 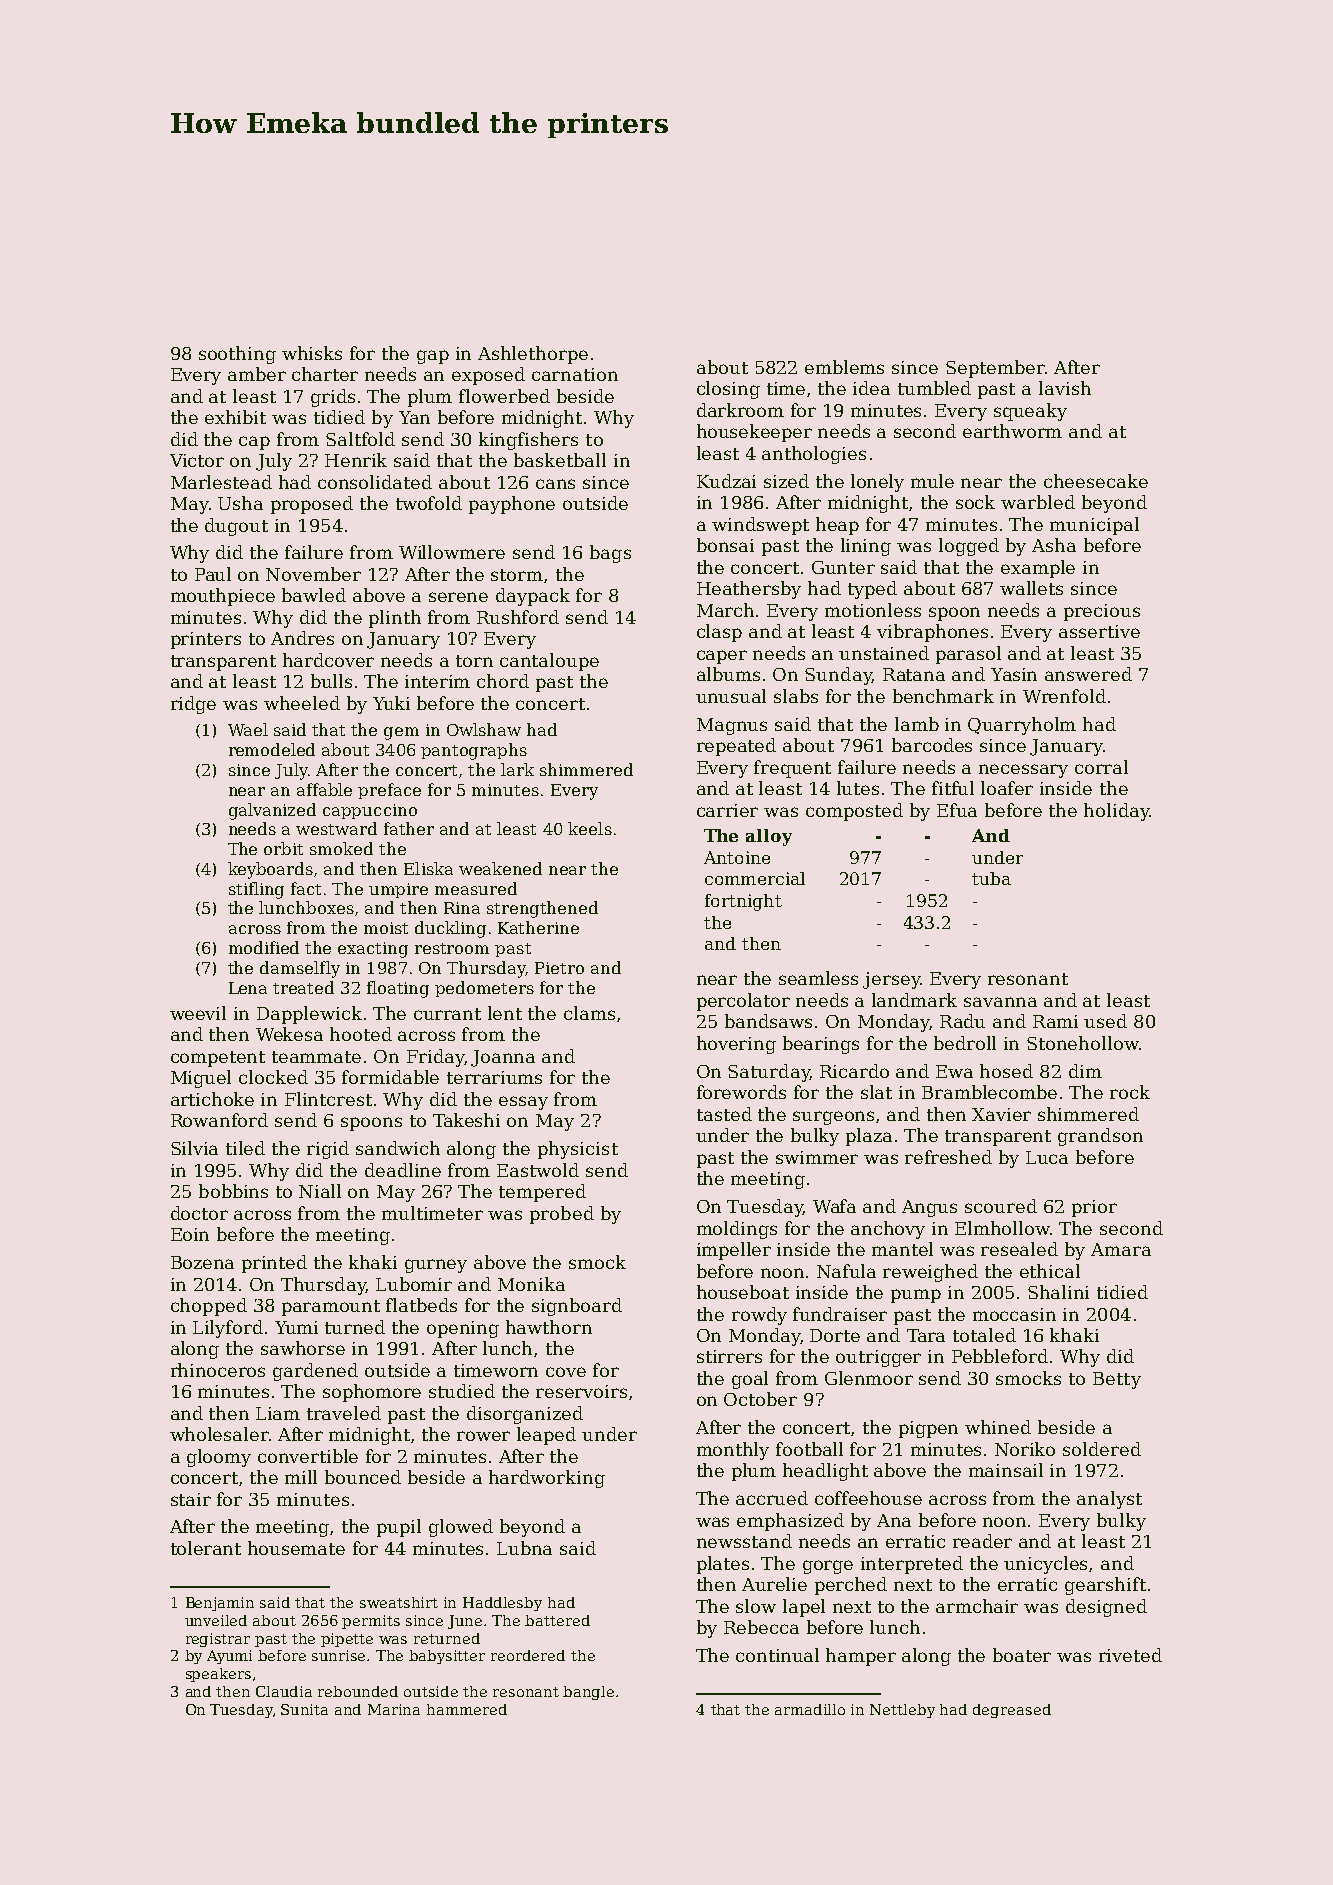 I want to click on Kudzai, so click(x=726, y=481).
